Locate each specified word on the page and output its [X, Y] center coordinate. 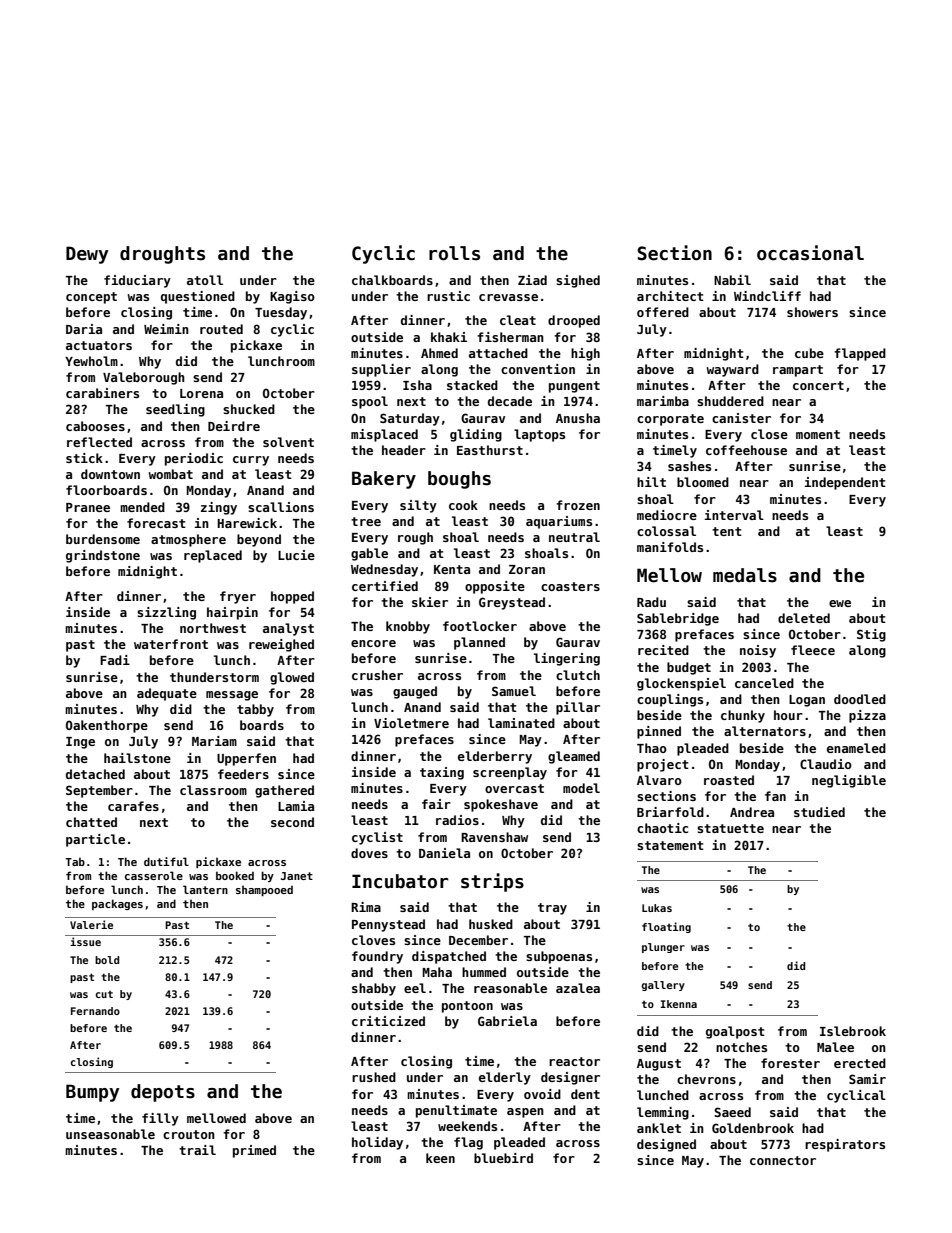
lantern [205, 889]
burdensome [103, 539]
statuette [730, 828]
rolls [454, 253]
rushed [374, 1077]
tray [552, 909]
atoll [205, 280]
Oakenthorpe [107, 726]
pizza [867, 716]
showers [812, 312]
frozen [578, 505]
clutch [578, 675]
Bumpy [92, 1093]
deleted [804, 618]
